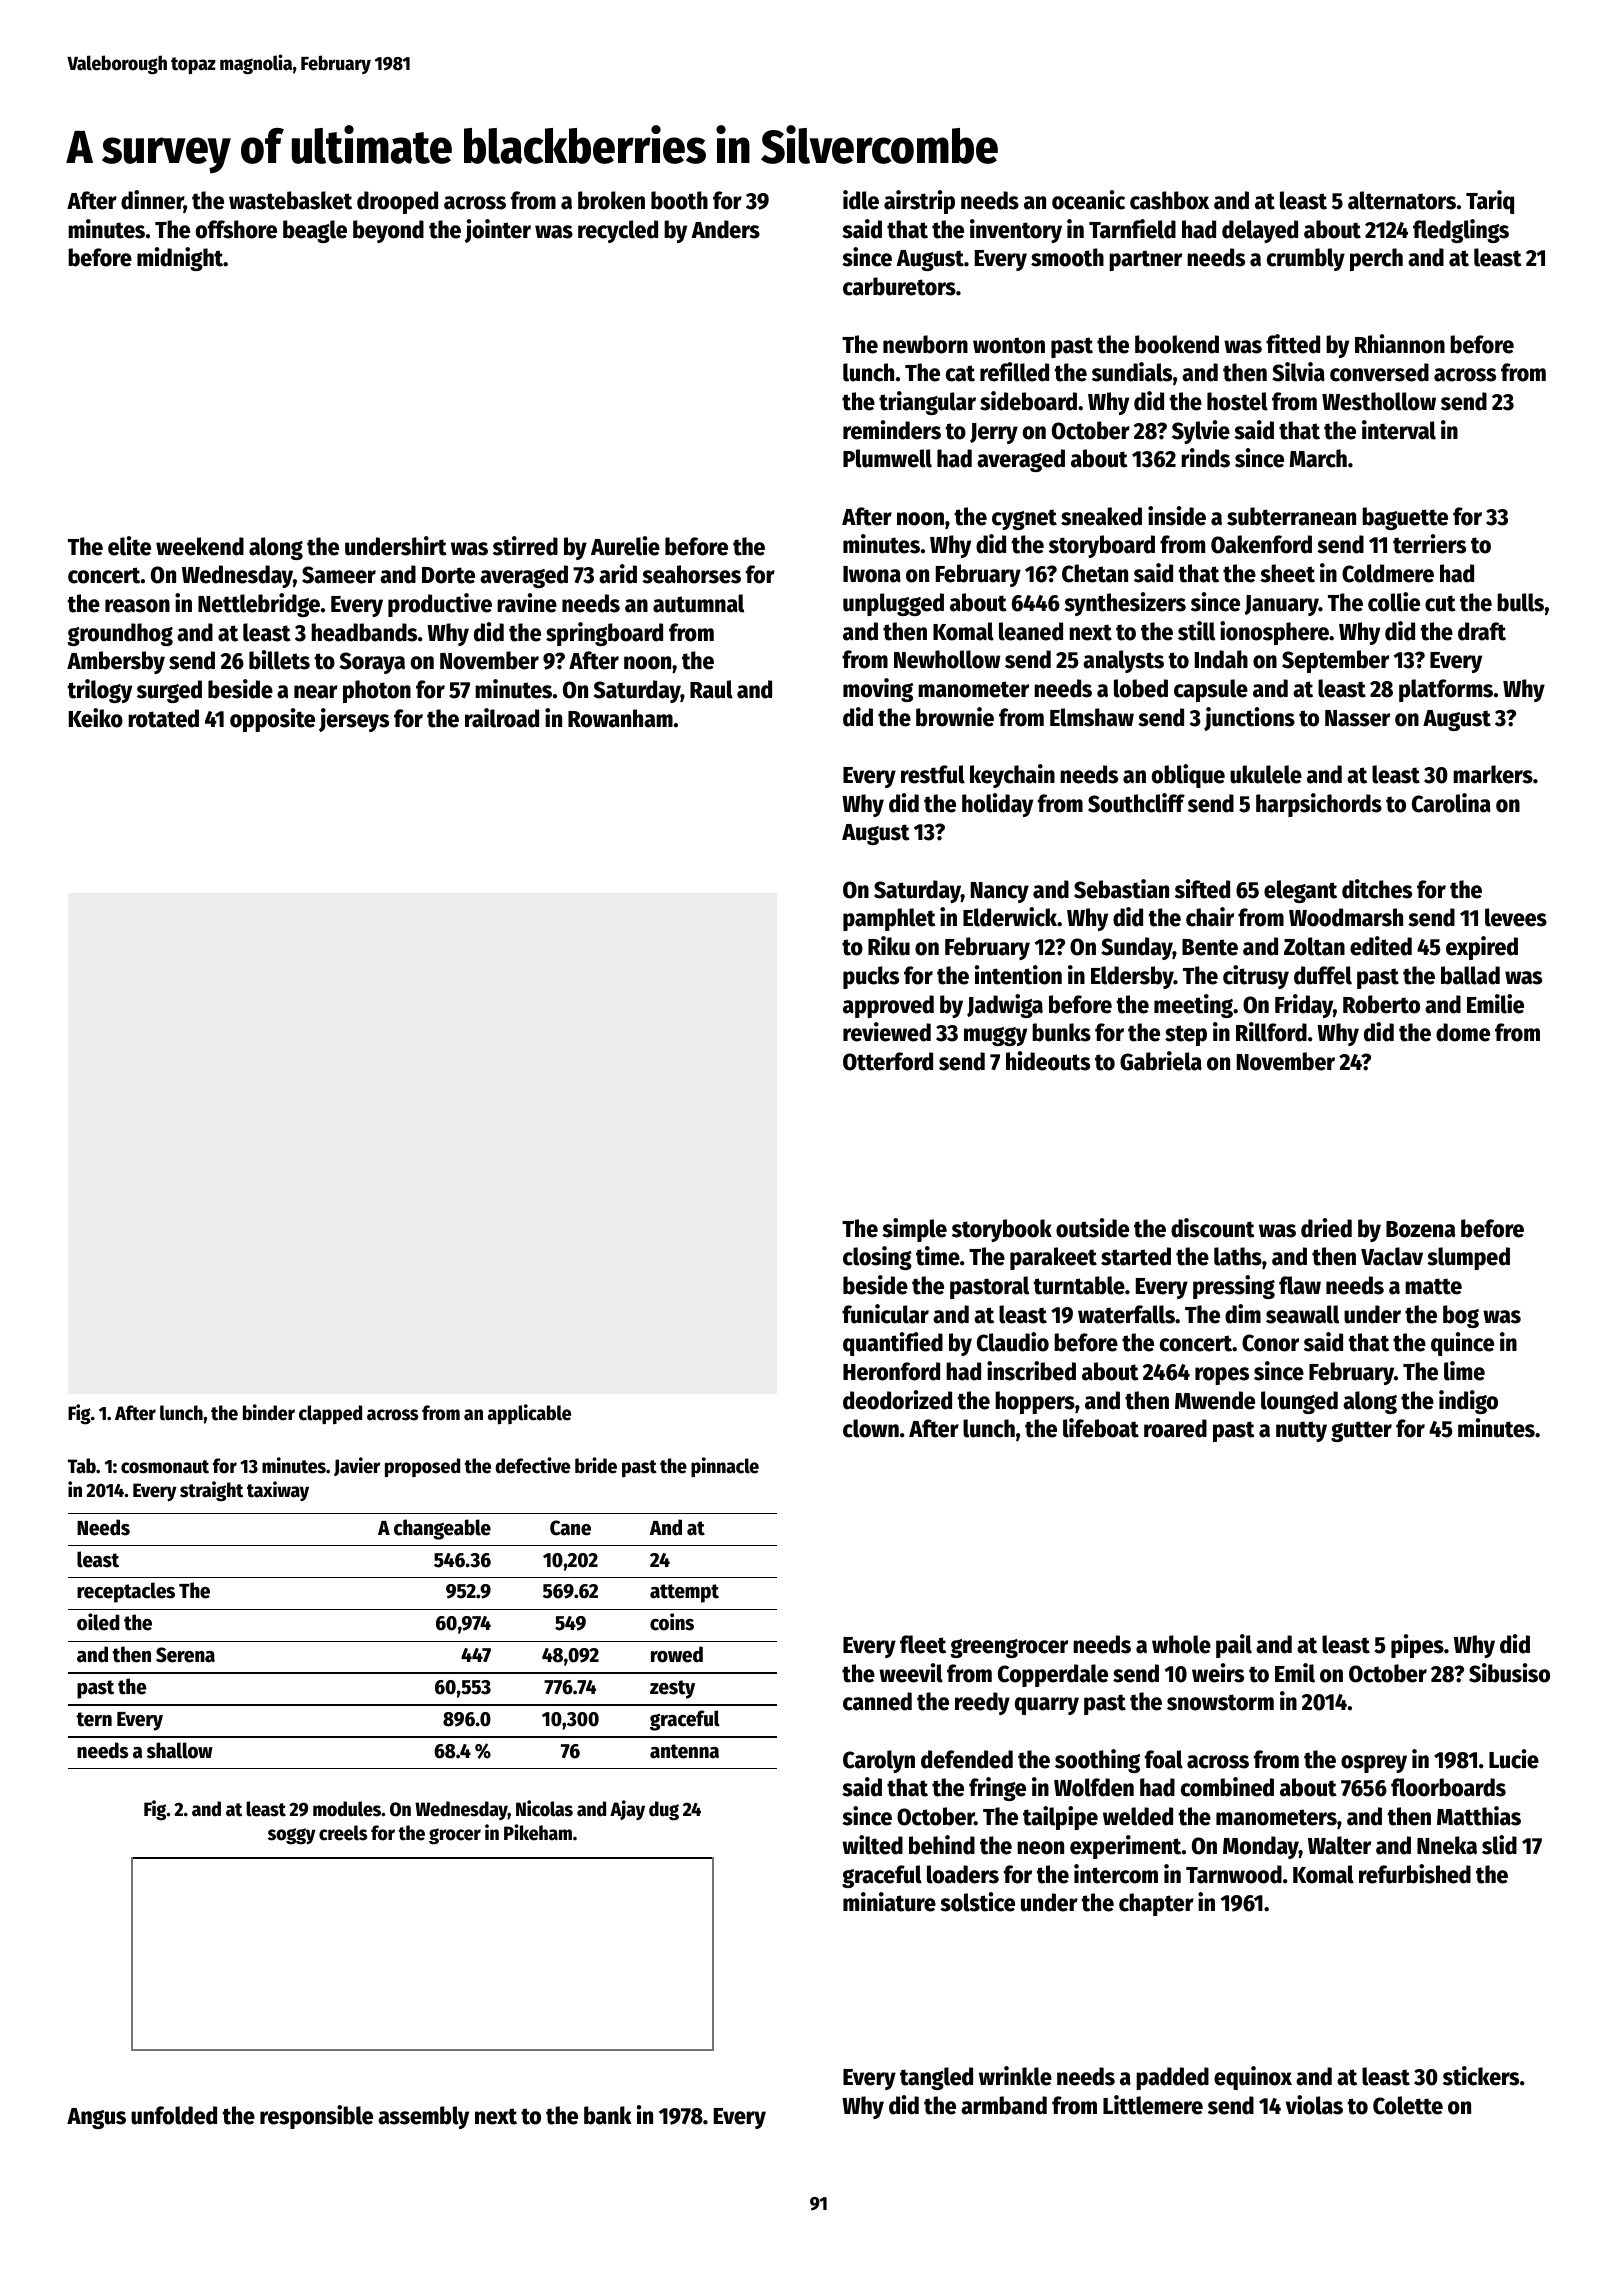 The height and width of the screenshot is (2292, 1620). What do you see at coordinates (1271, 1032) in the screenshot?
I see `Rillford` at bounding box center [1271, 1032].
